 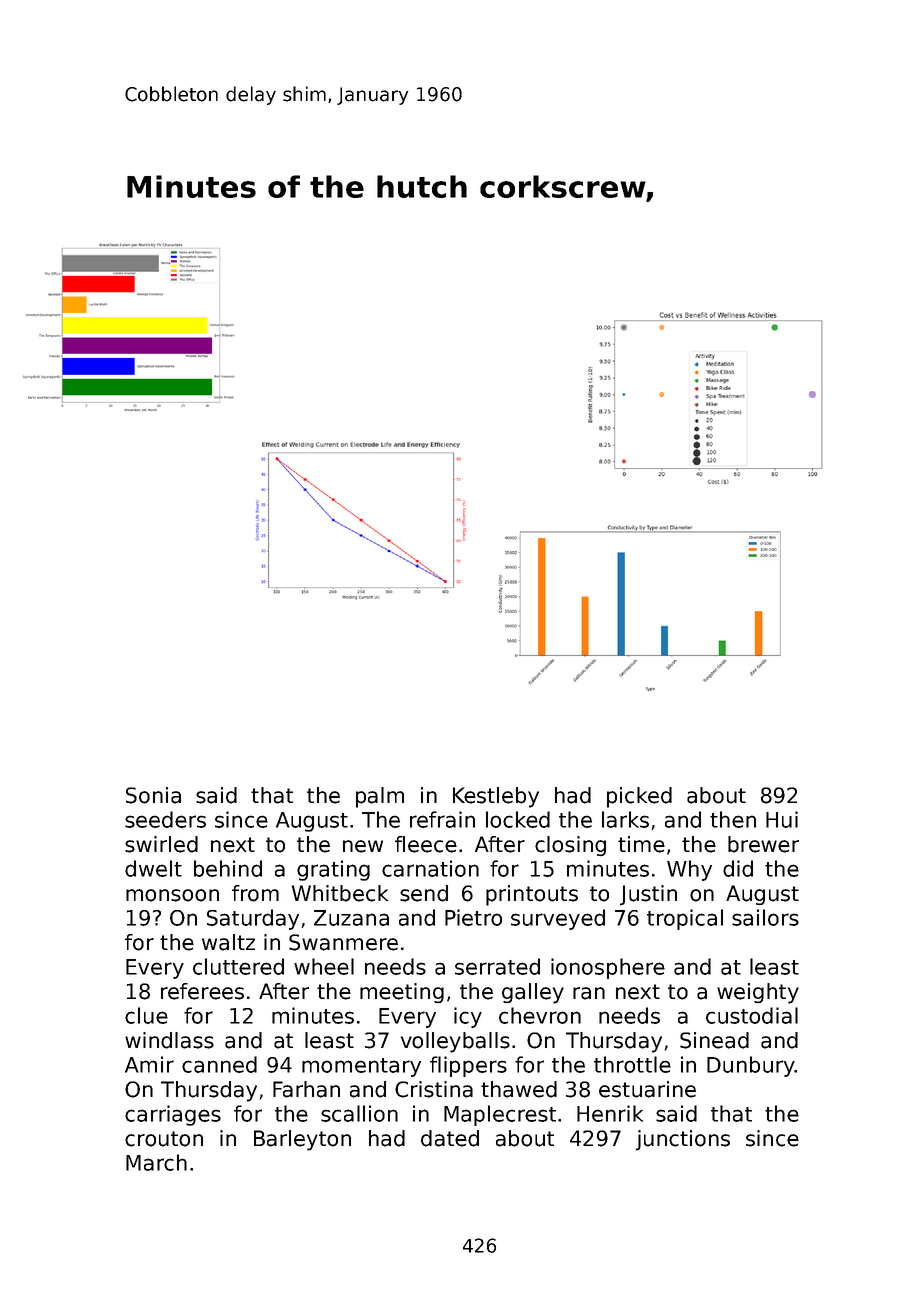 What do you see at coordinates (683, 1140) in the screenshot?
I see `junctions` at bounding box center [683, 1140].
